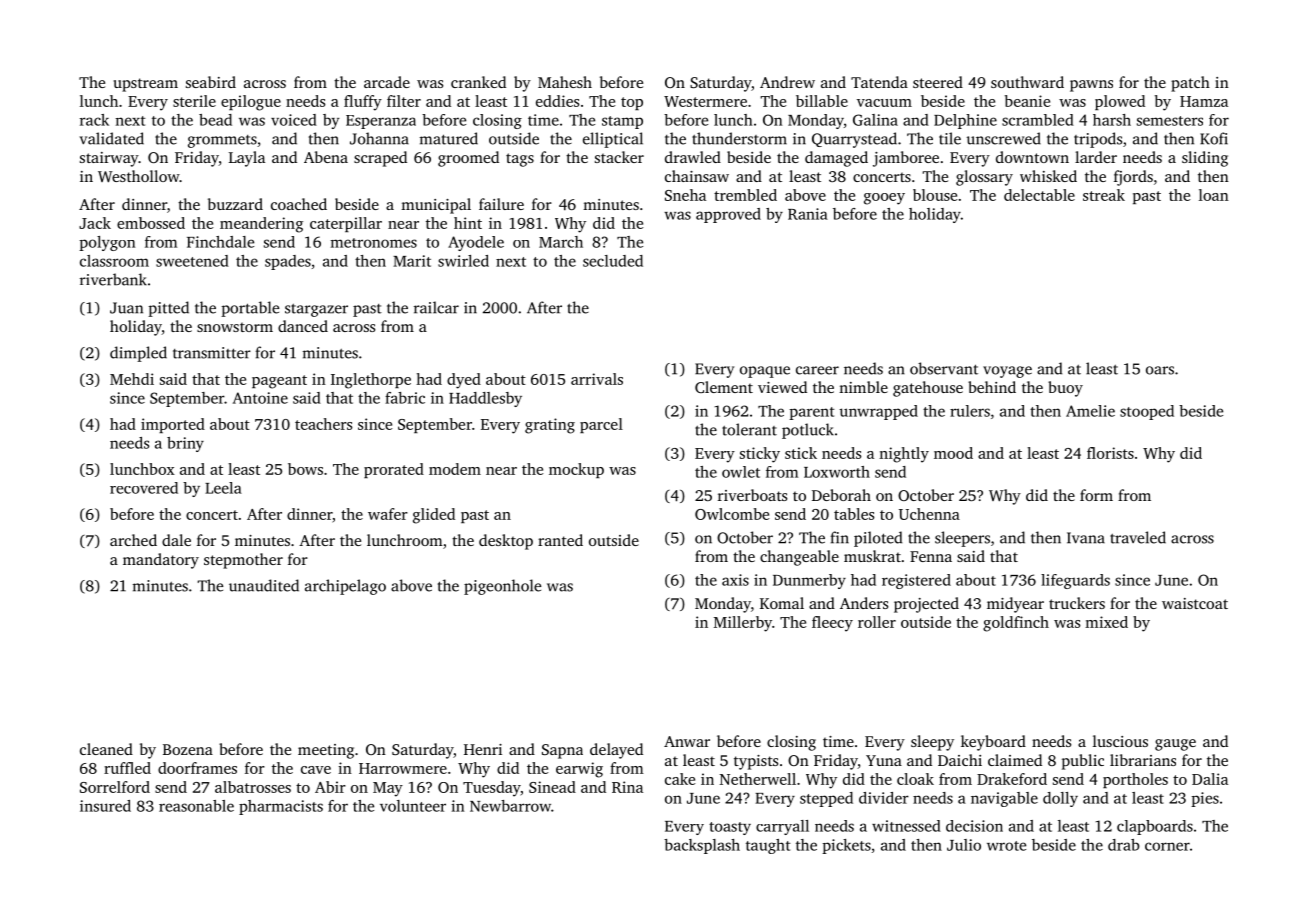  What do you see at coordinates (188, 749) in the page?
I see `Bozena` at bounding box center [188, 749].
